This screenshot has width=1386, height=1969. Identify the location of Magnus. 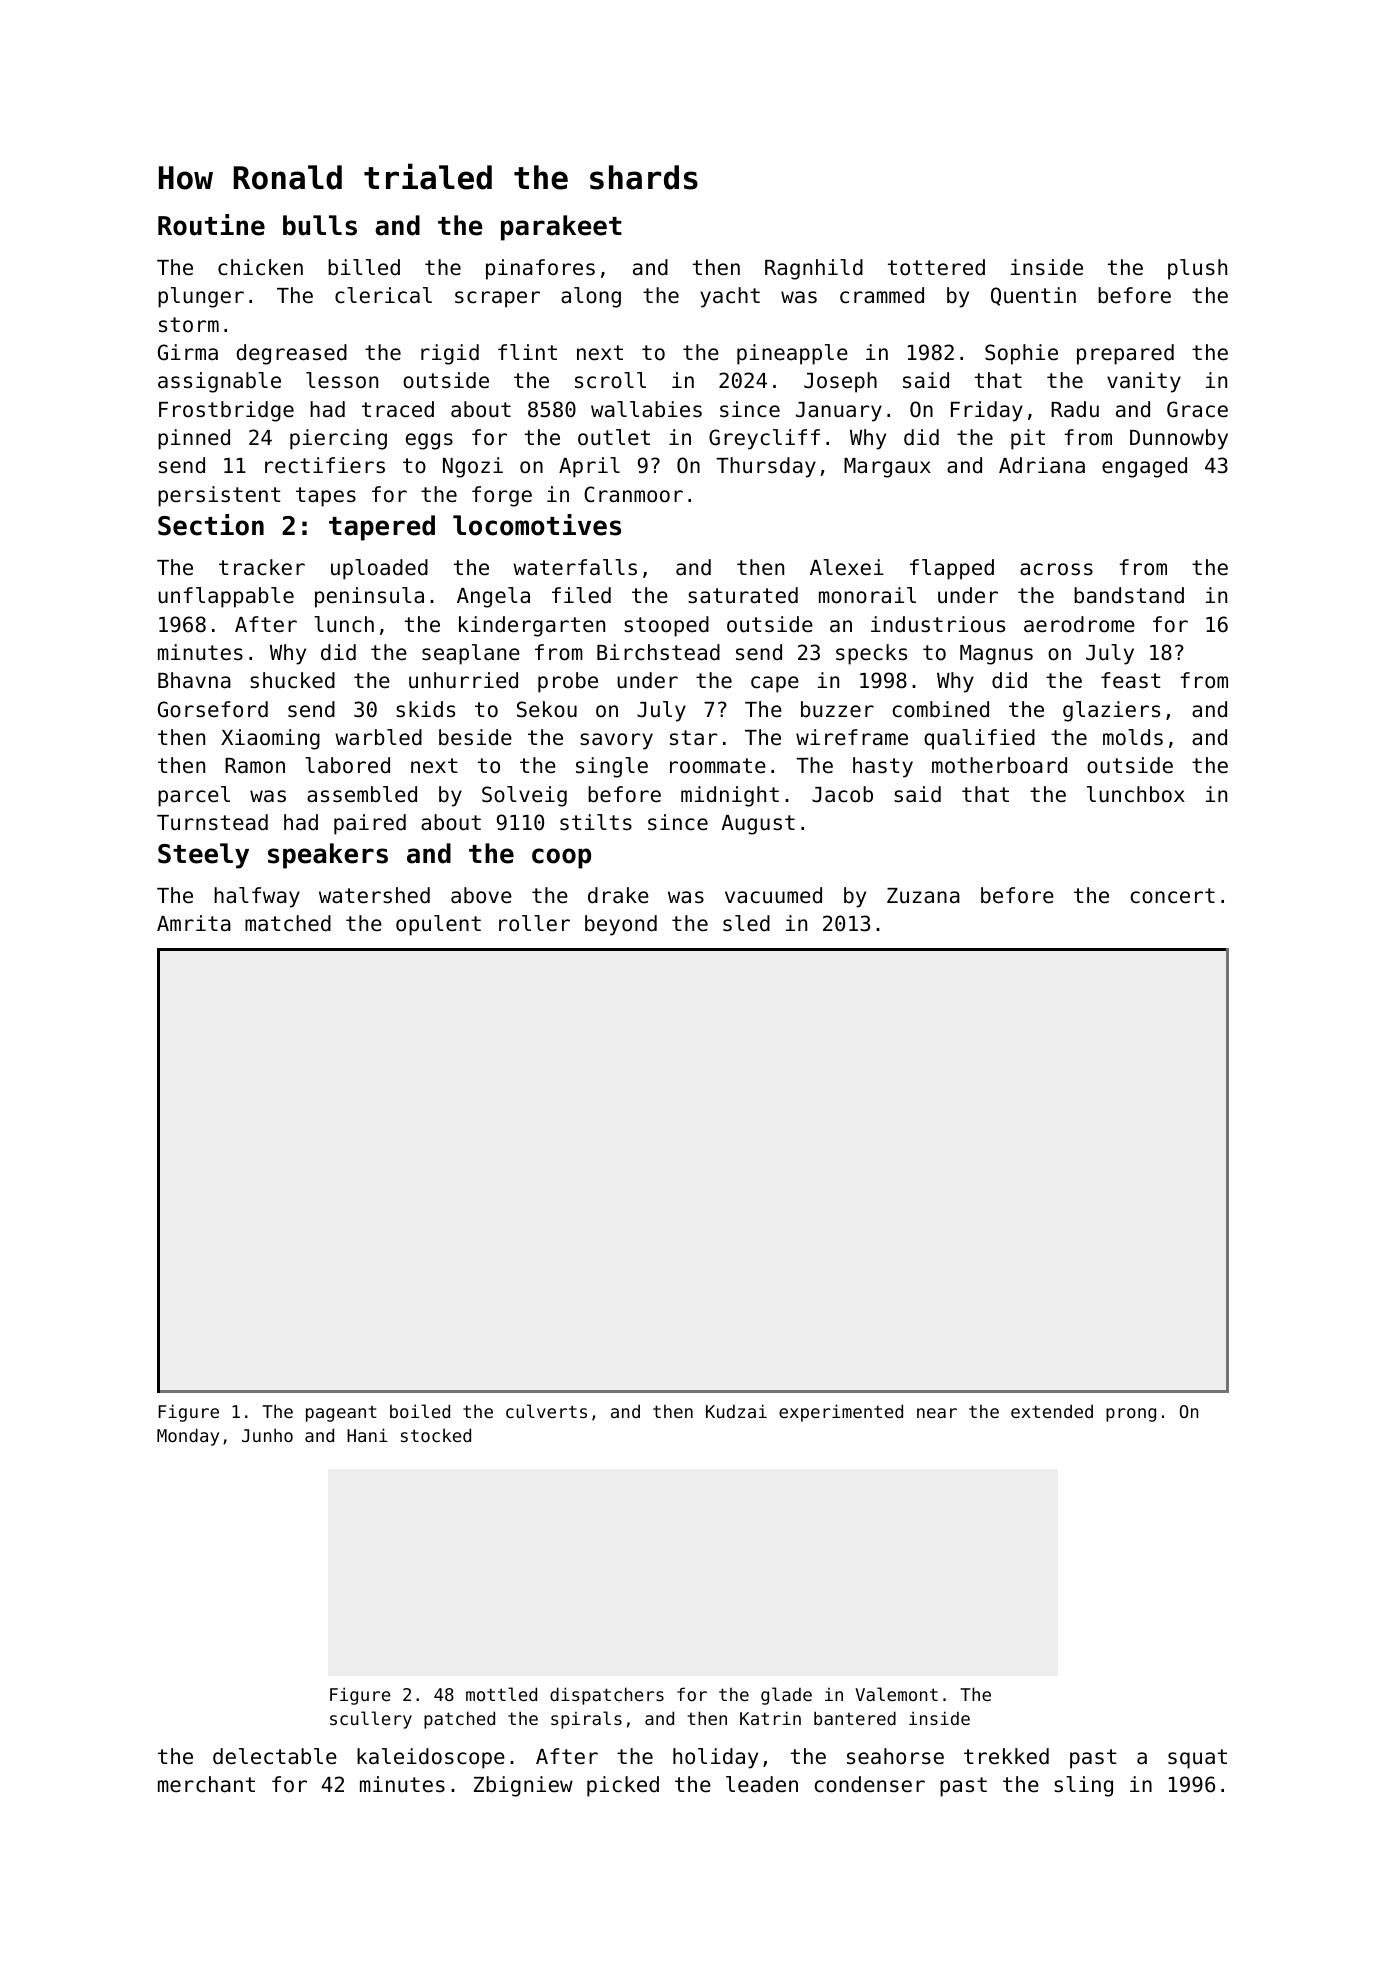
(996, 655).
